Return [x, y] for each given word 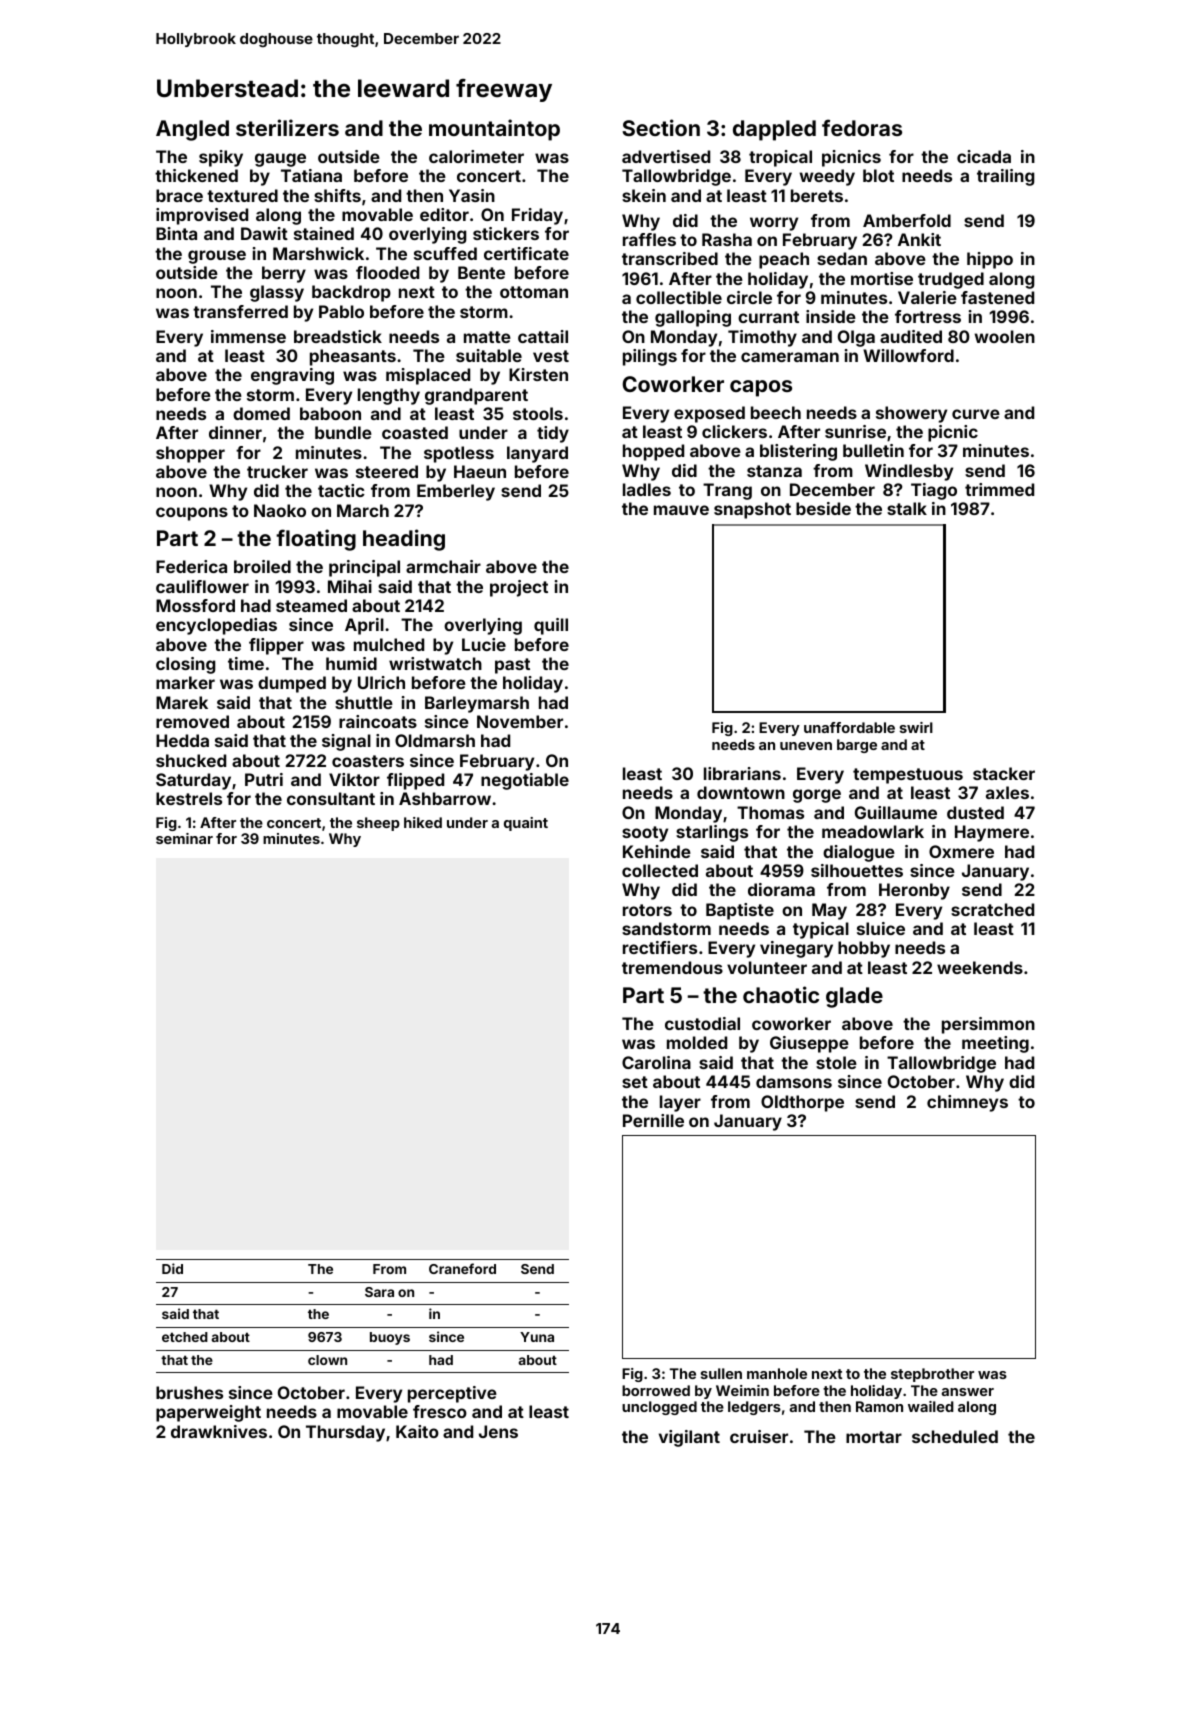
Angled [192, 130]
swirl [916, 727]
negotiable [525, 781]
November [520, 721]
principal [364, 568]
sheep [378, 824]
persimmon [988, 1025]
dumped [292, 684]
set [635, 1082]
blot [878, 175]
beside [823, 508]
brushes [189, 1392]
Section [661, 127]
